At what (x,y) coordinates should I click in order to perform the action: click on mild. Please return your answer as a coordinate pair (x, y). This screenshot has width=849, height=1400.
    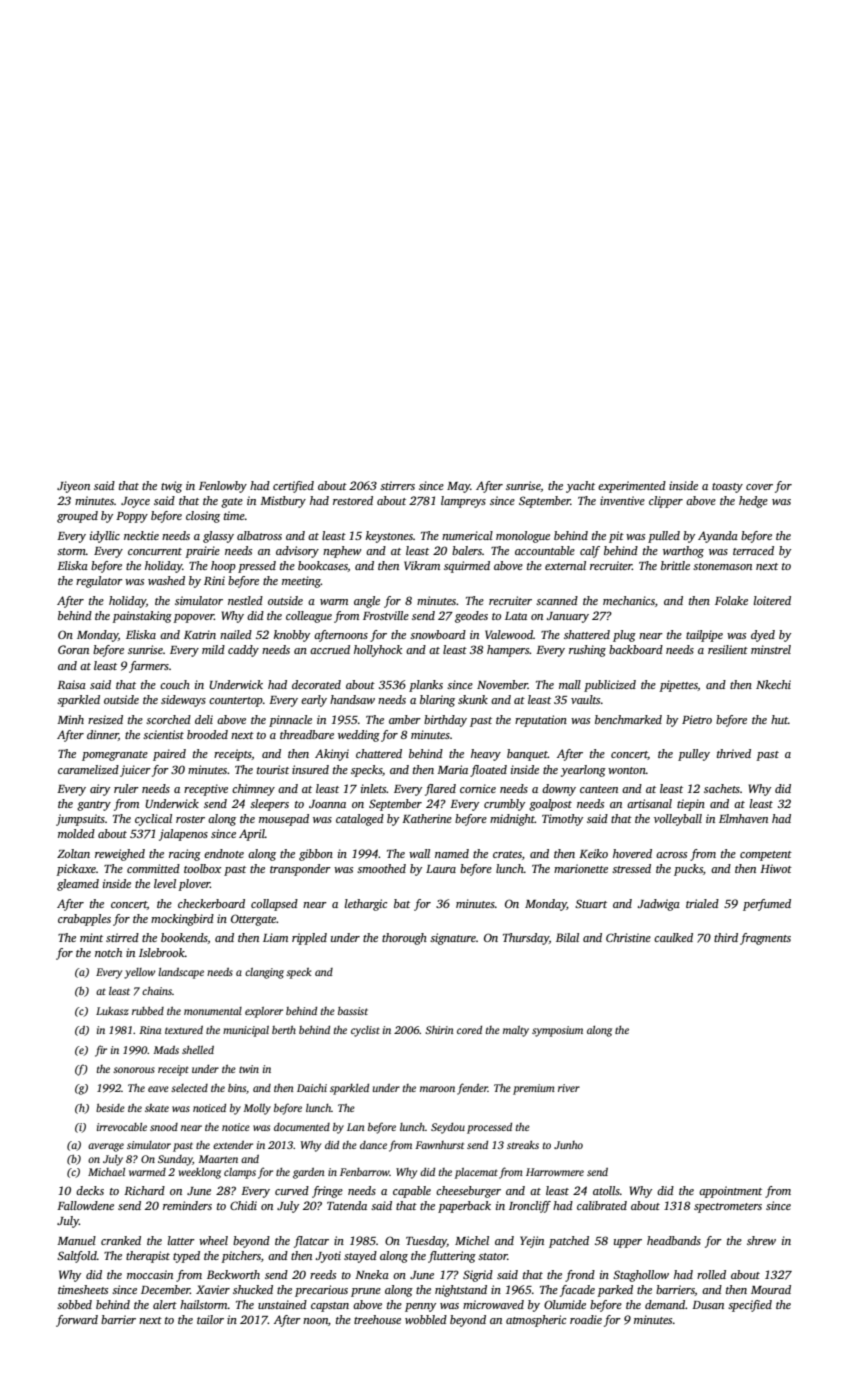
    Looking at the image, I should click on (213, 649).
